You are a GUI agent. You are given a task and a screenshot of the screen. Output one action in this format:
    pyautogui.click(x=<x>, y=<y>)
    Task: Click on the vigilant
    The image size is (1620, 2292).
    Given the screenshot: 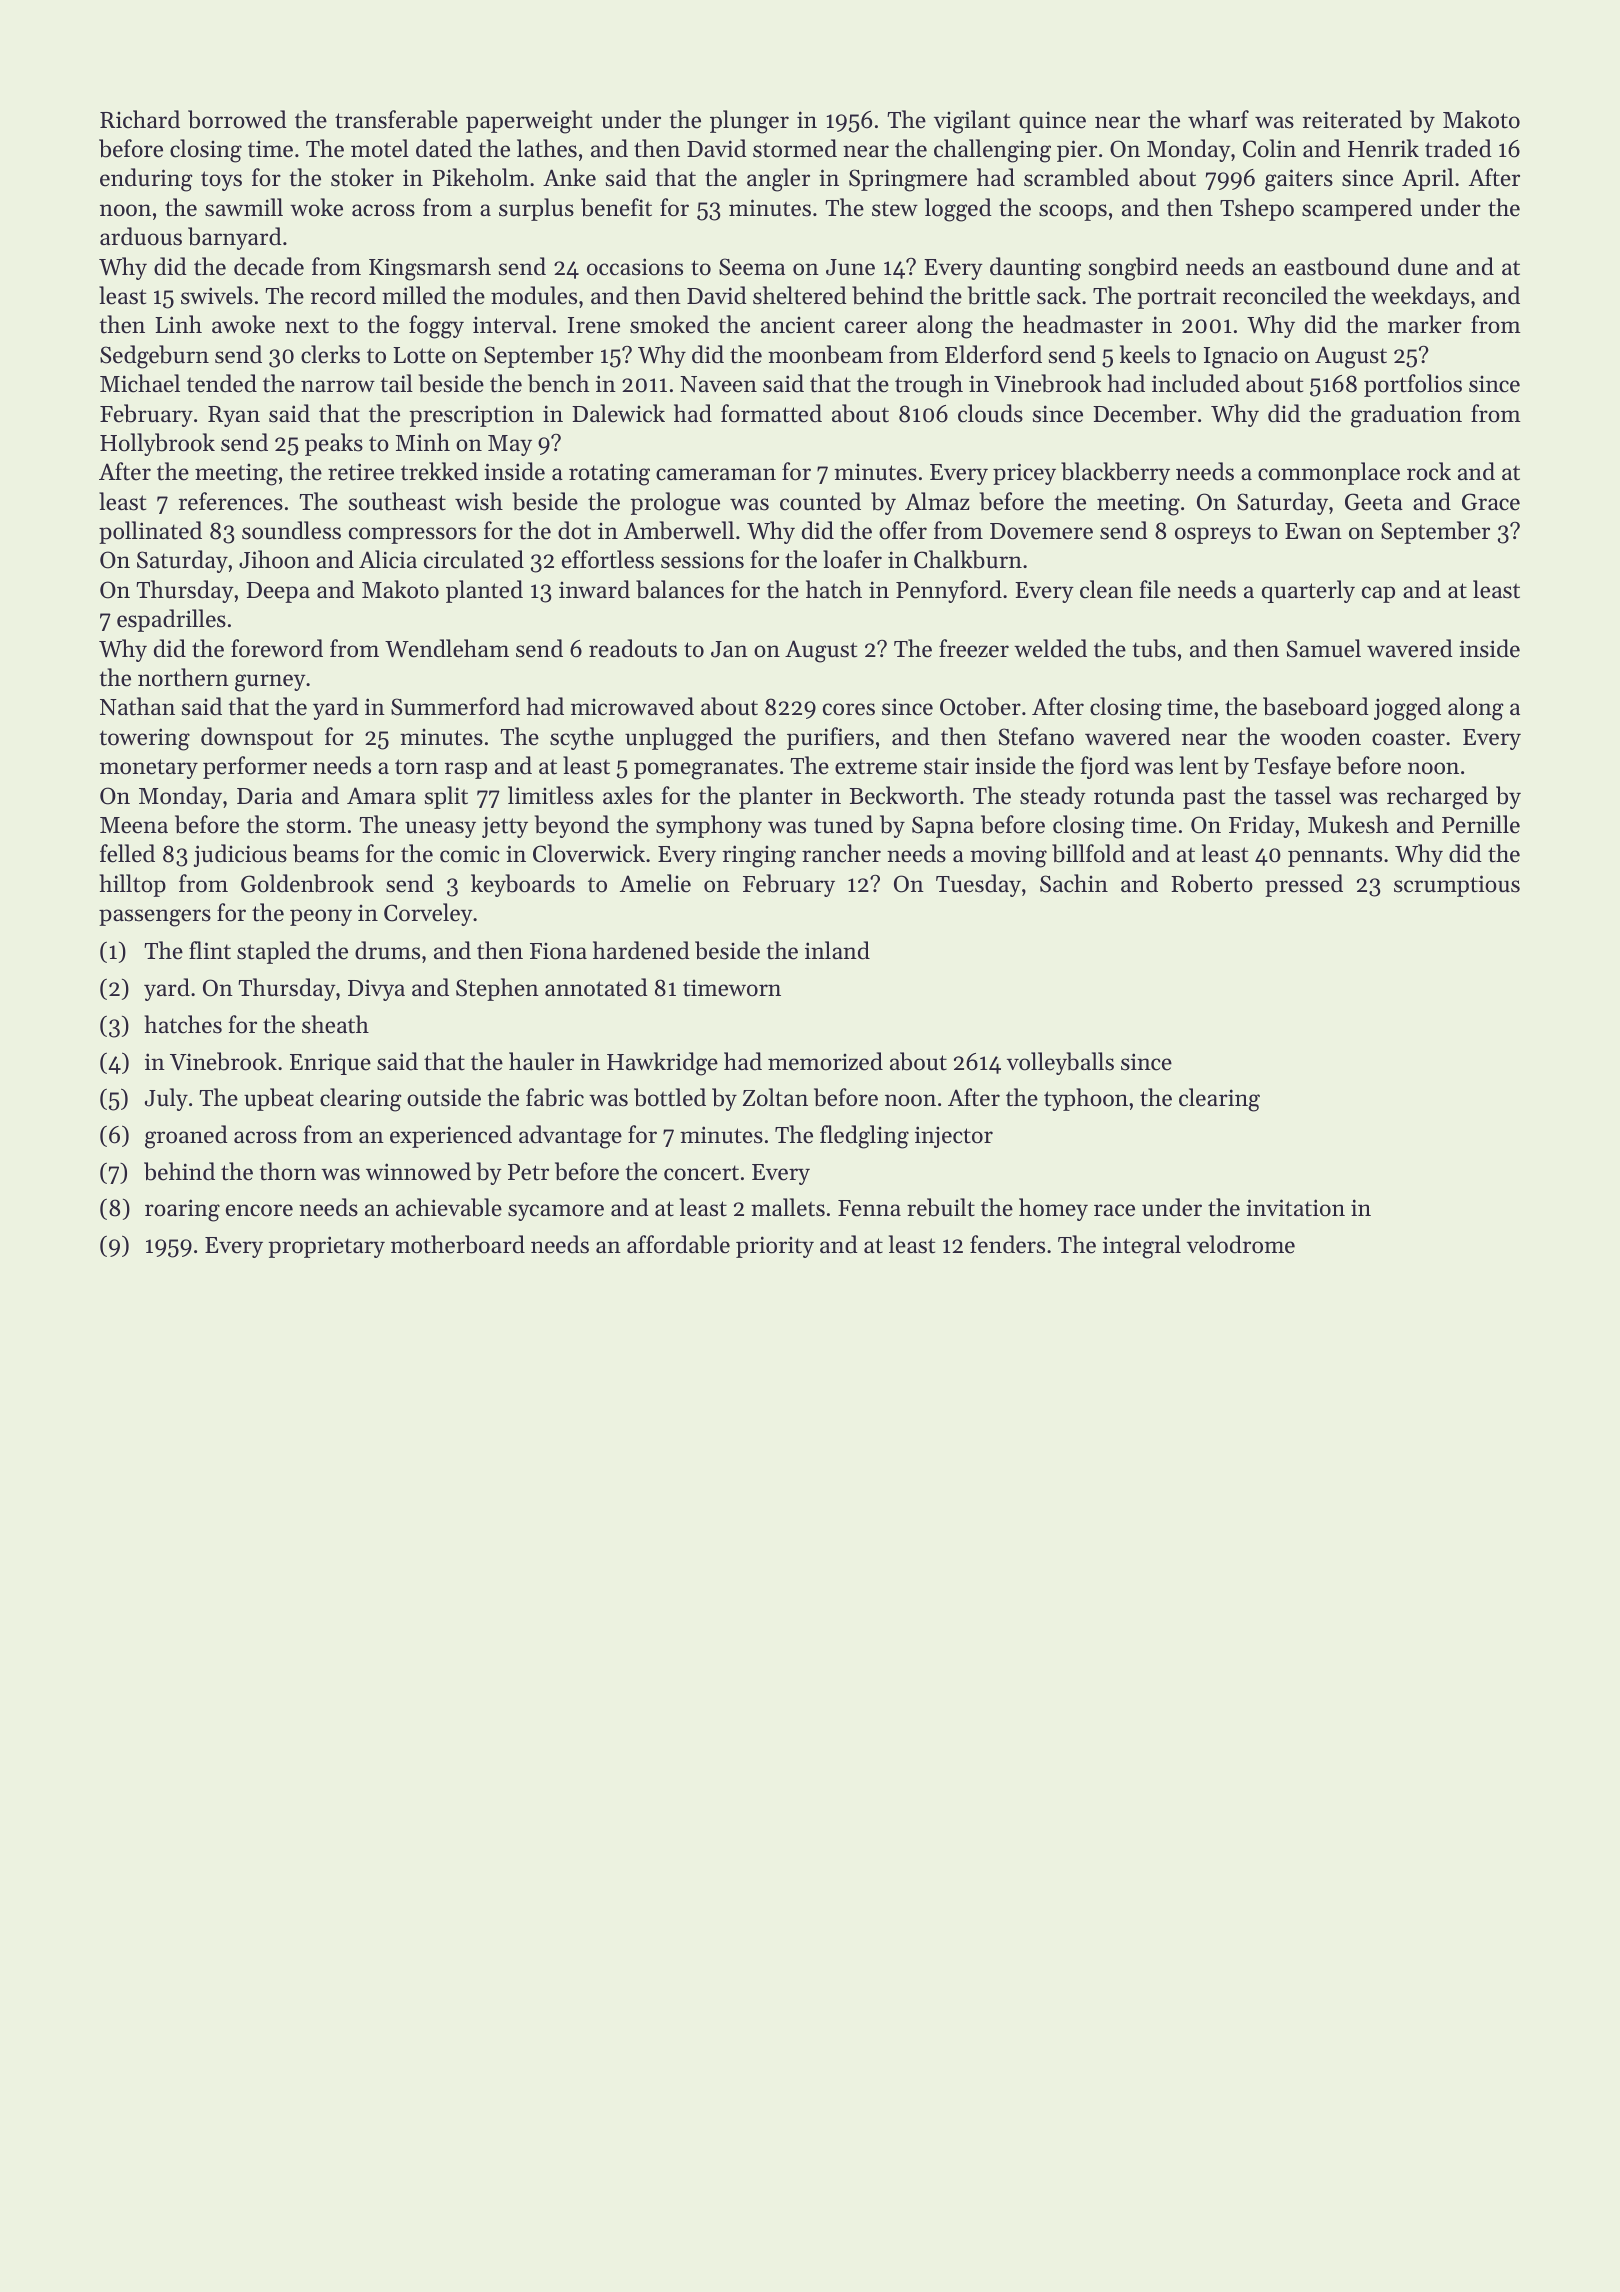 What is the action you would take?
    pyautogui.click(x=972, y=122)
